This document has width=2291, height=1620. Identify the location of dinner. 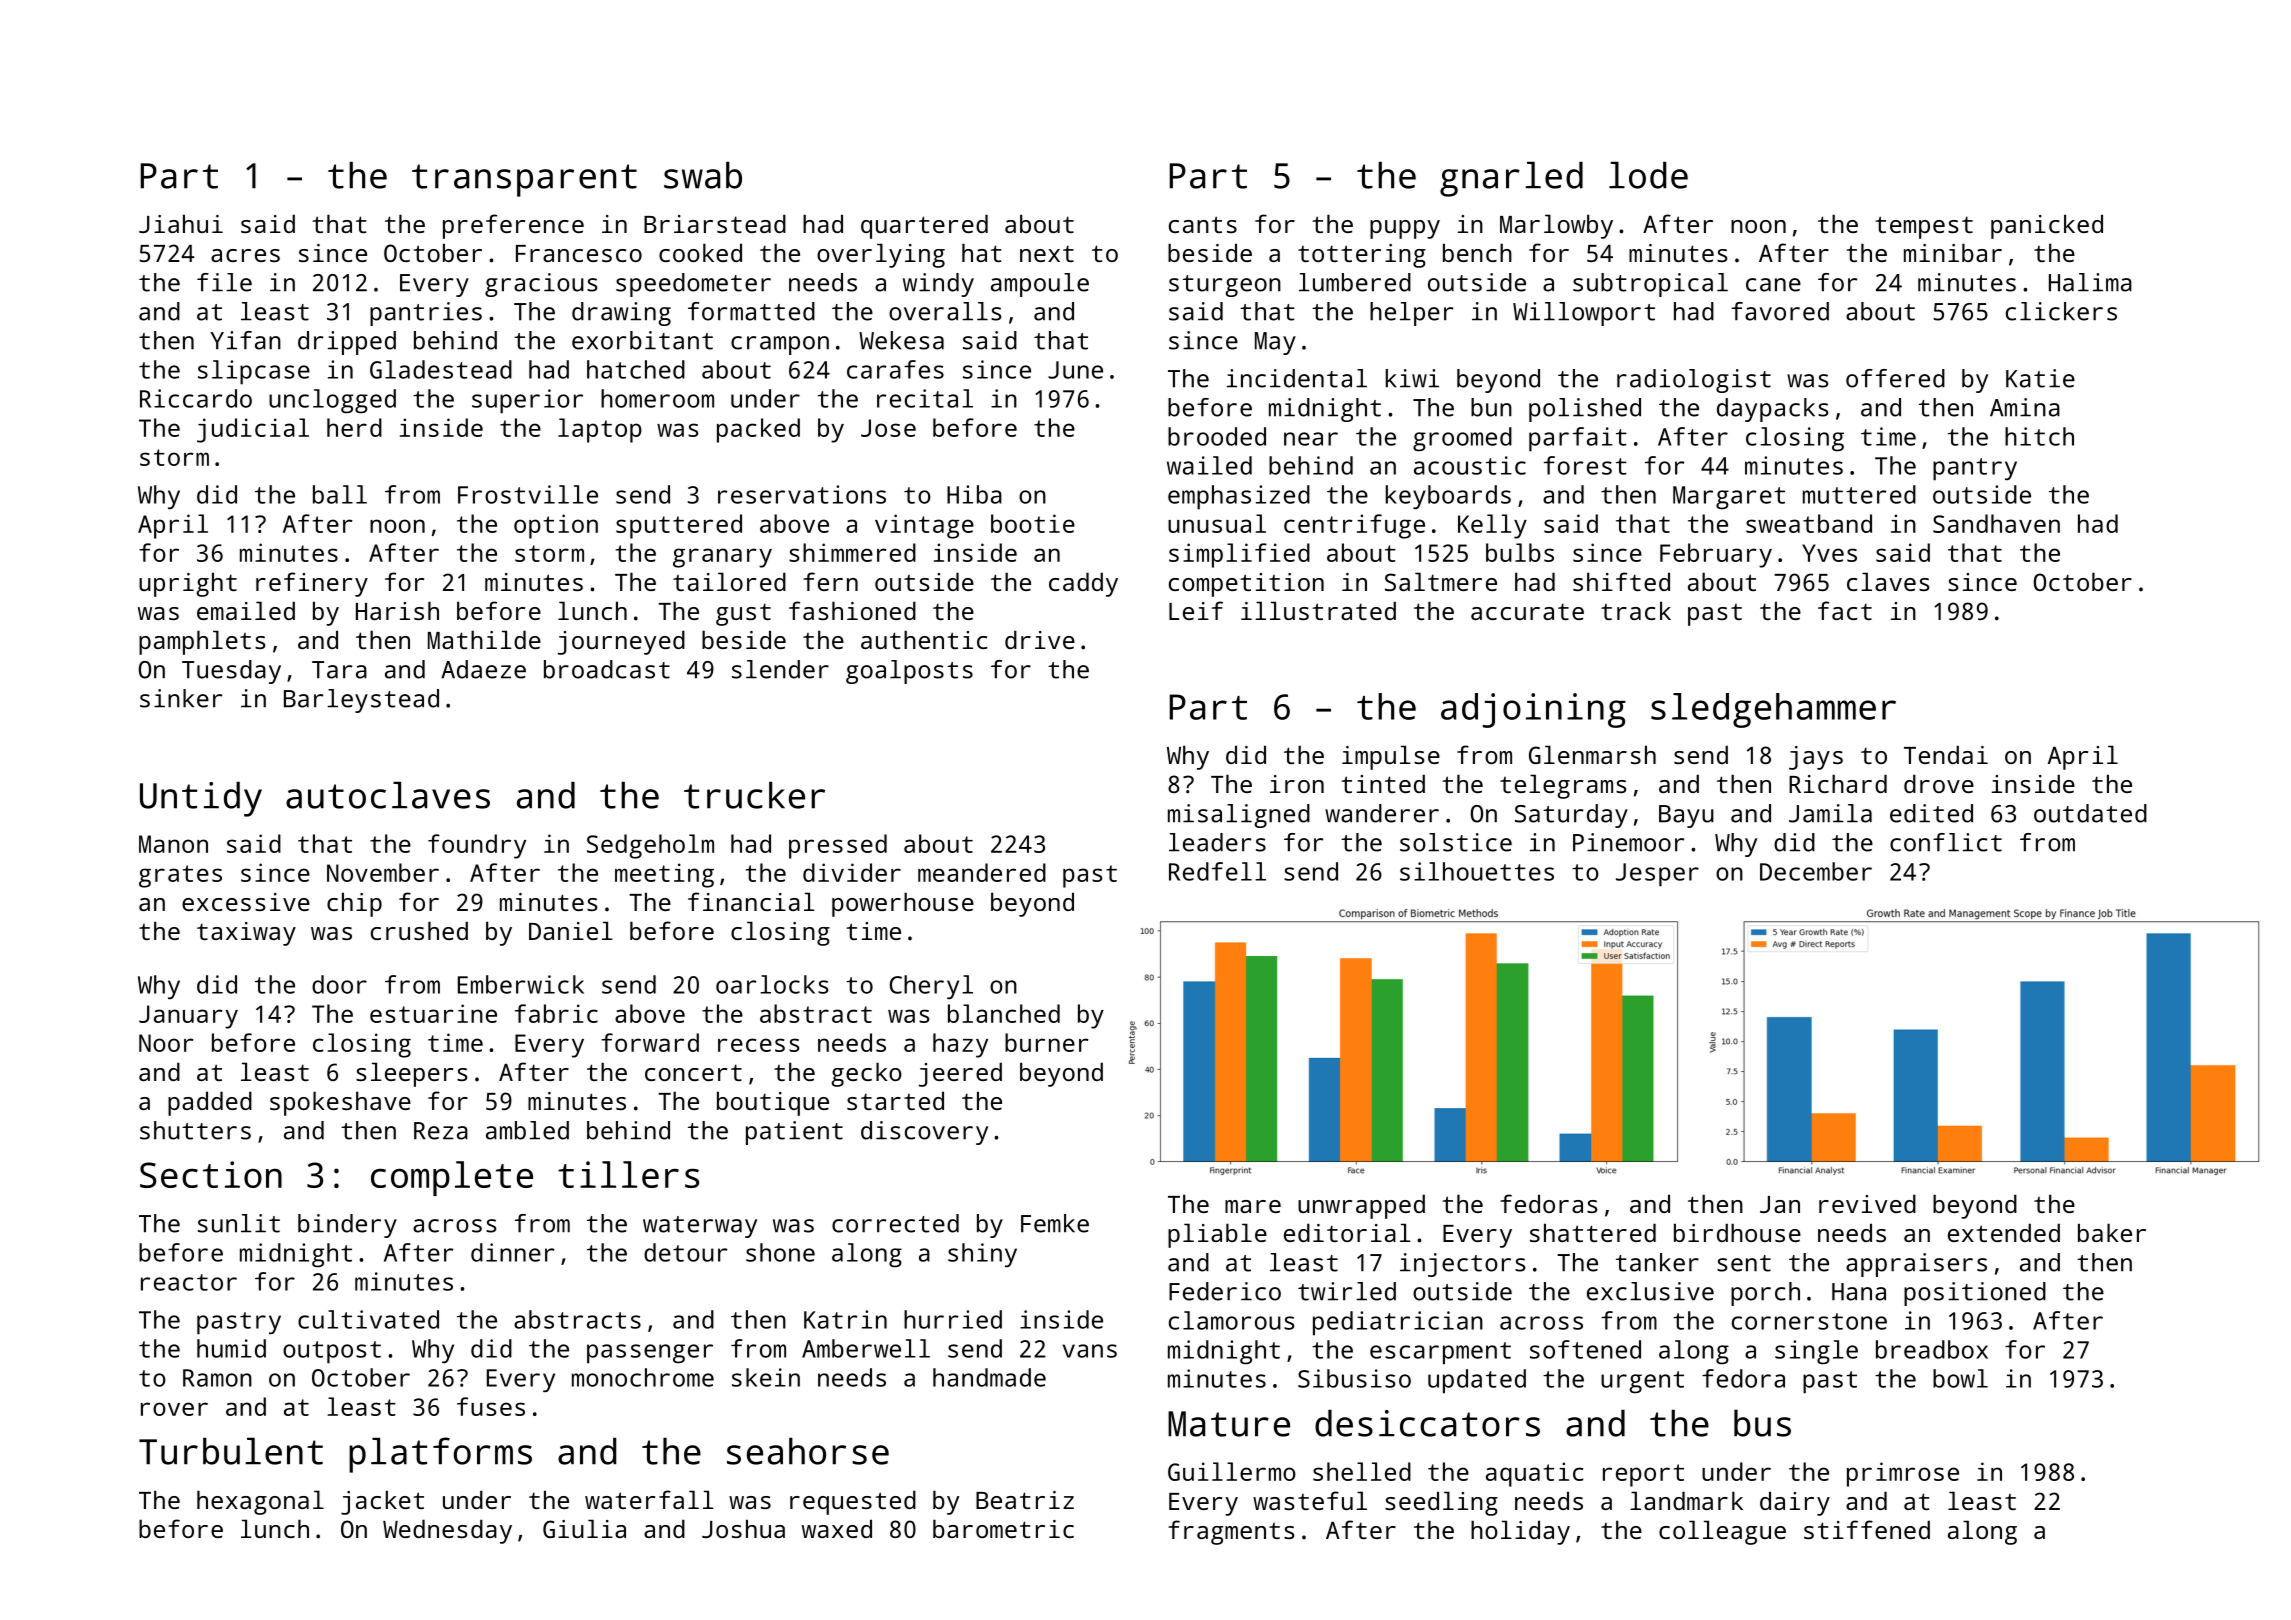
(513, 1252).
